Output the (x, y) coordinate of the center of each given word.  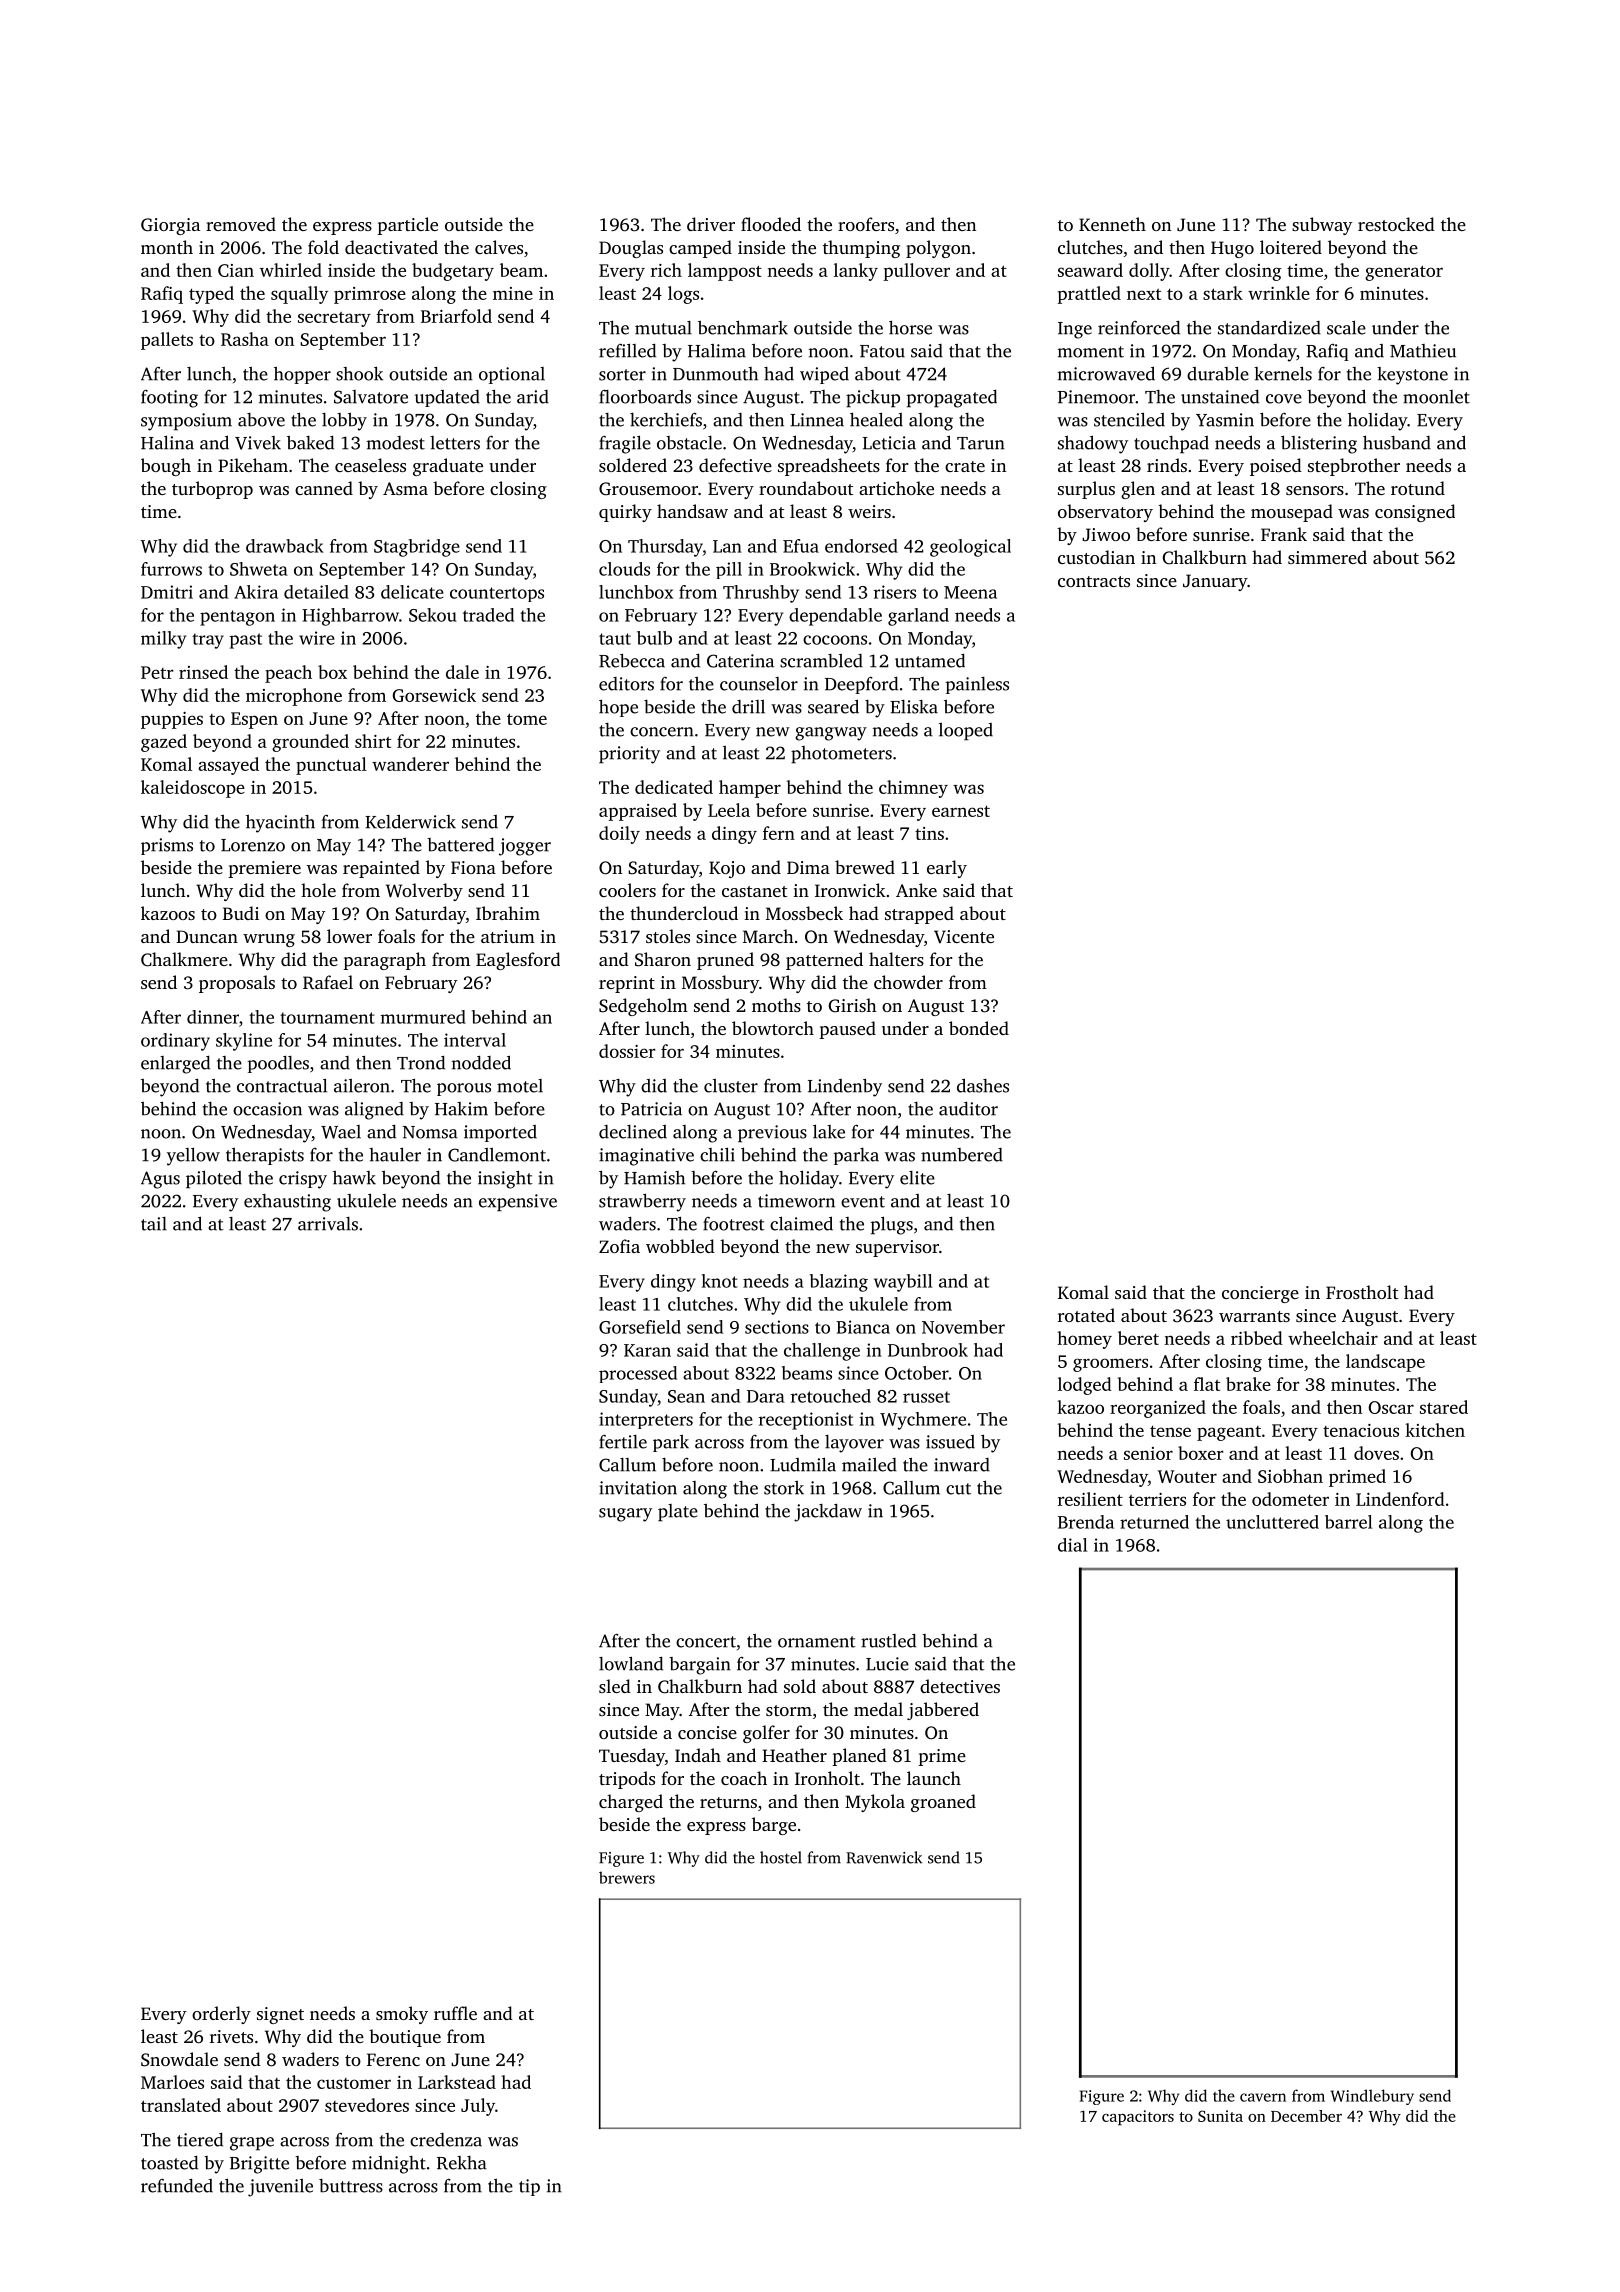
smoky (402, 2015)
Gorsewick (434, 695)
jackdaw (828, 1513)
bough (166, 467)
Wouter (1187, 1476)
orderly (221, 2015)
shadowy (1093, 444)
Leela (729, 810)
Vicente (964, 936)
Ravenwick (884, 1857)
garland (918, 617)
